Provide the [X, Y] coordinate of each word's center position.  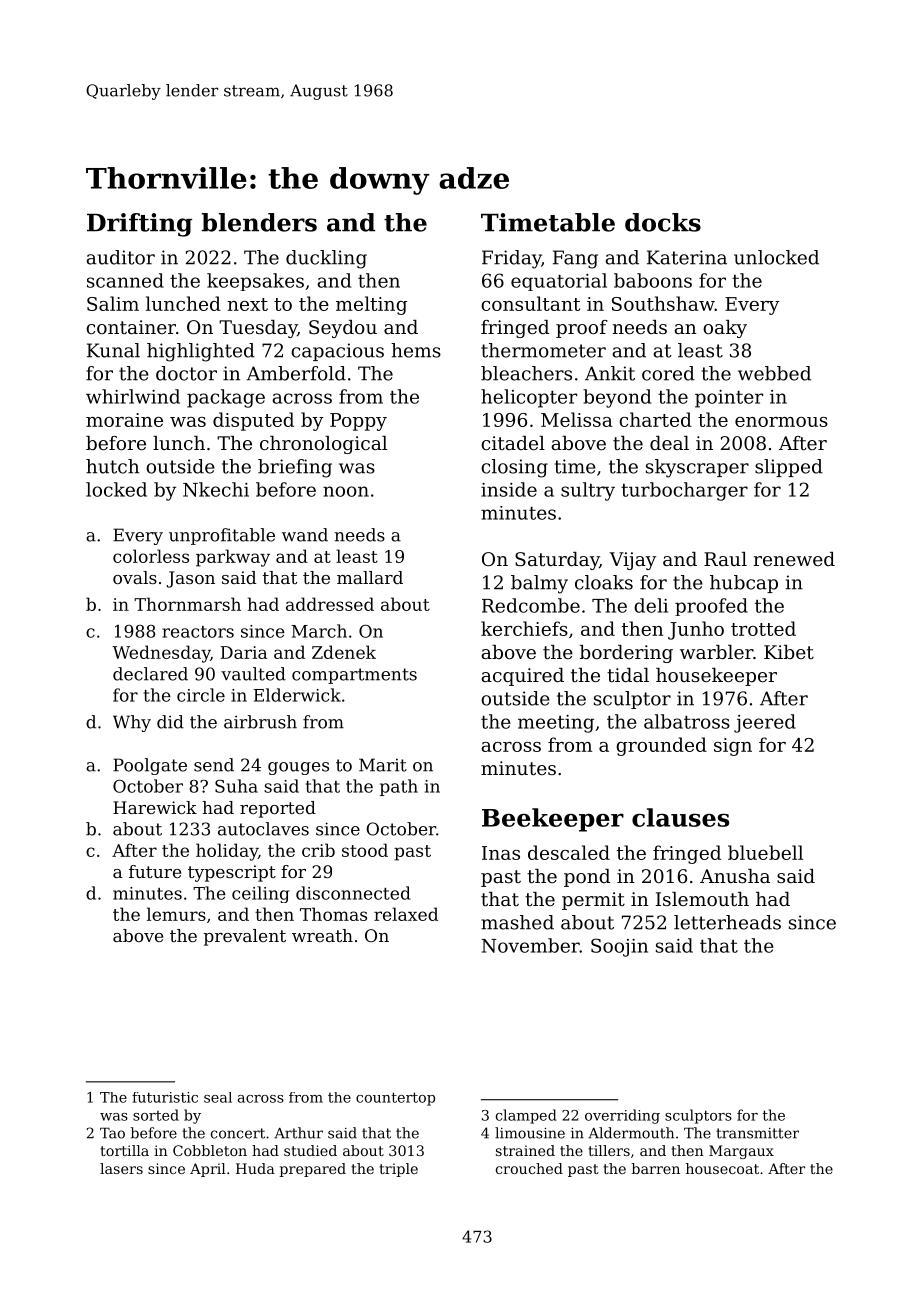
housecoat [722, 1168]
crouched [529, 1168]
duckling [326, 259]
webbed [774, 373]
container [131, 327]
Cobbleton [210, 1150]
